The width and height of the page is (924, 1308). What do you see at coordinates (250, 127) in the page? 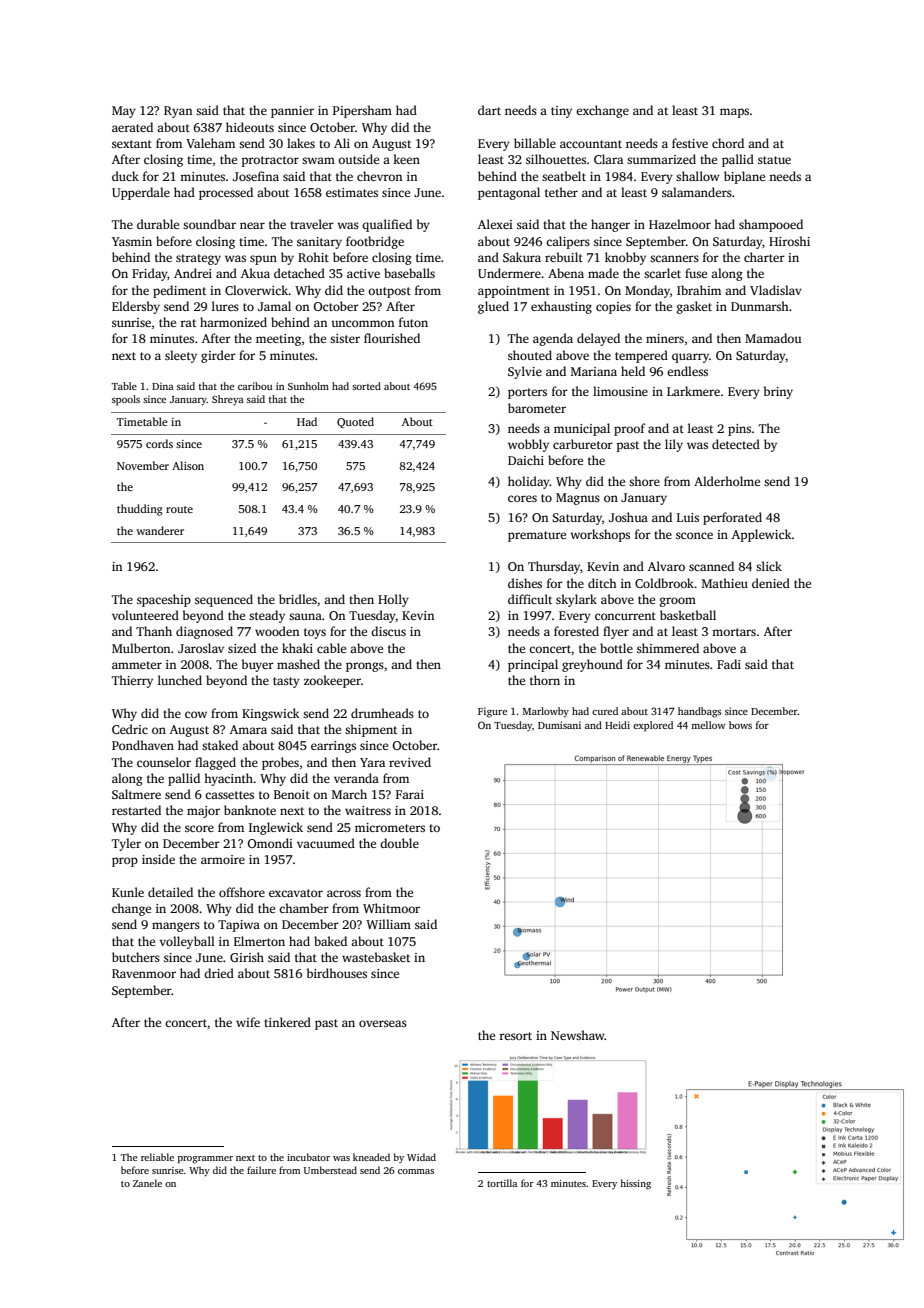
I see `hideouts` at bounding box center [250, 127].
